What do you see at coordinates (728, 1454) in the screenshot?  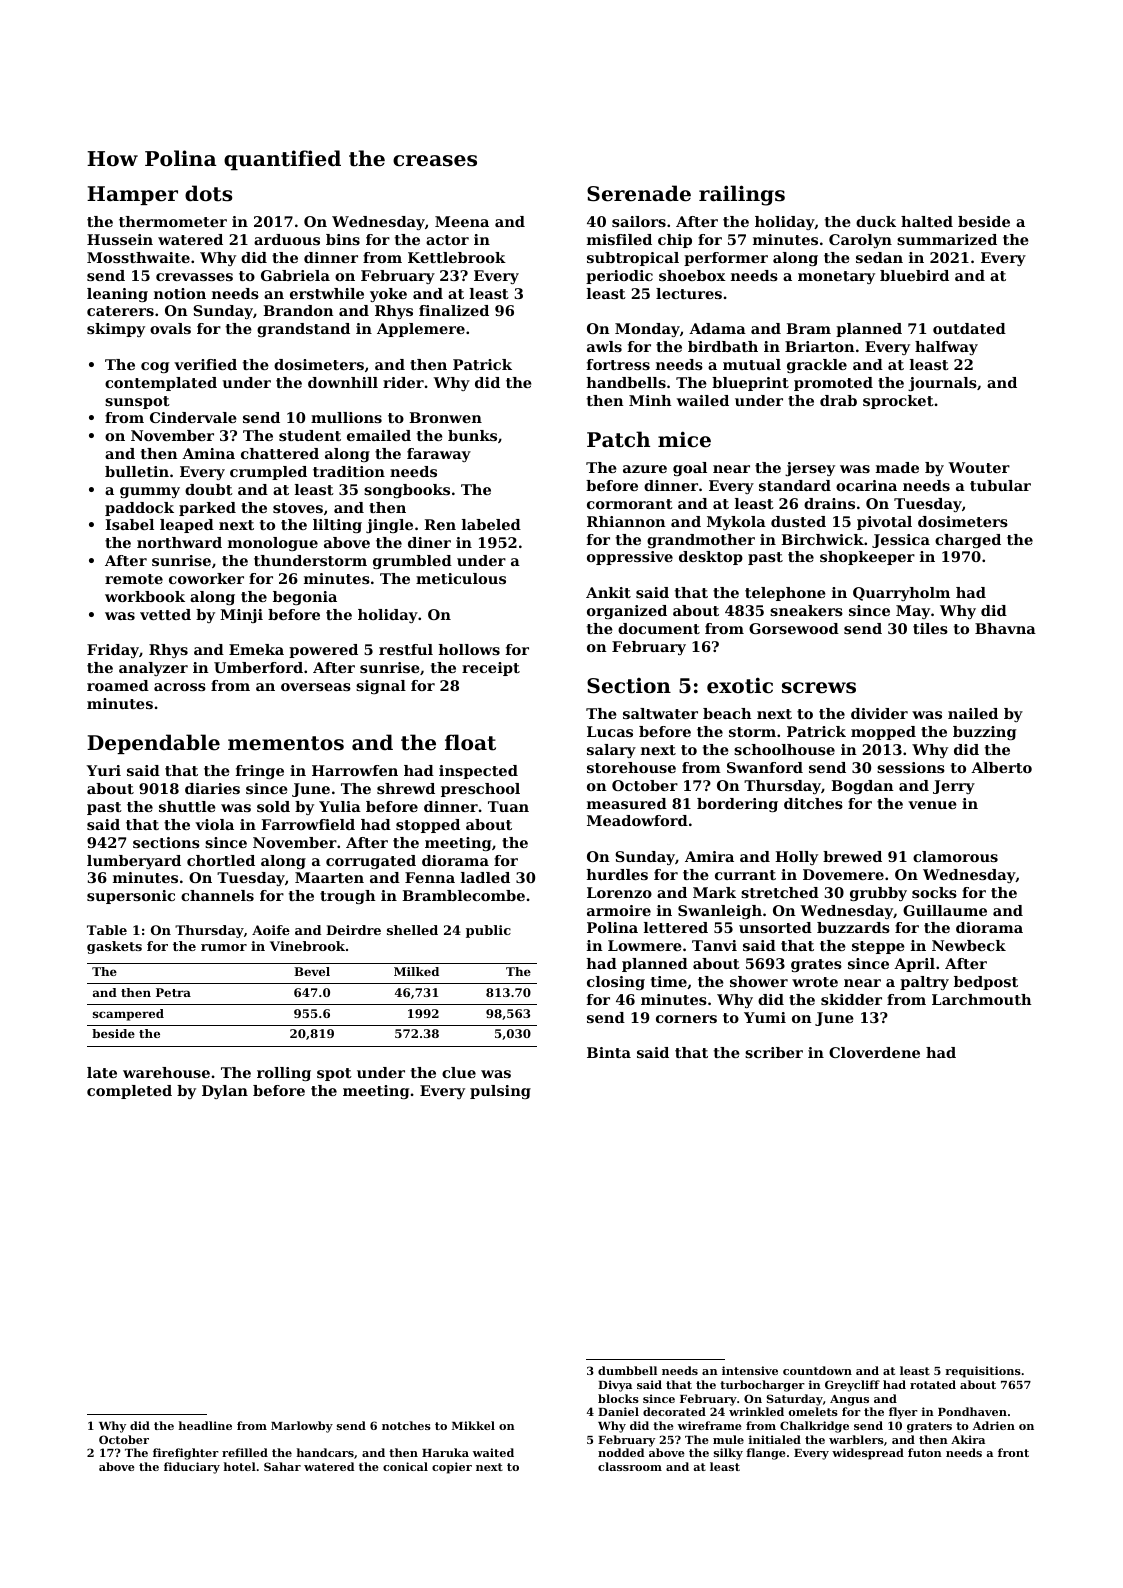 I see `silky` at bounding box center [728, 1454].
